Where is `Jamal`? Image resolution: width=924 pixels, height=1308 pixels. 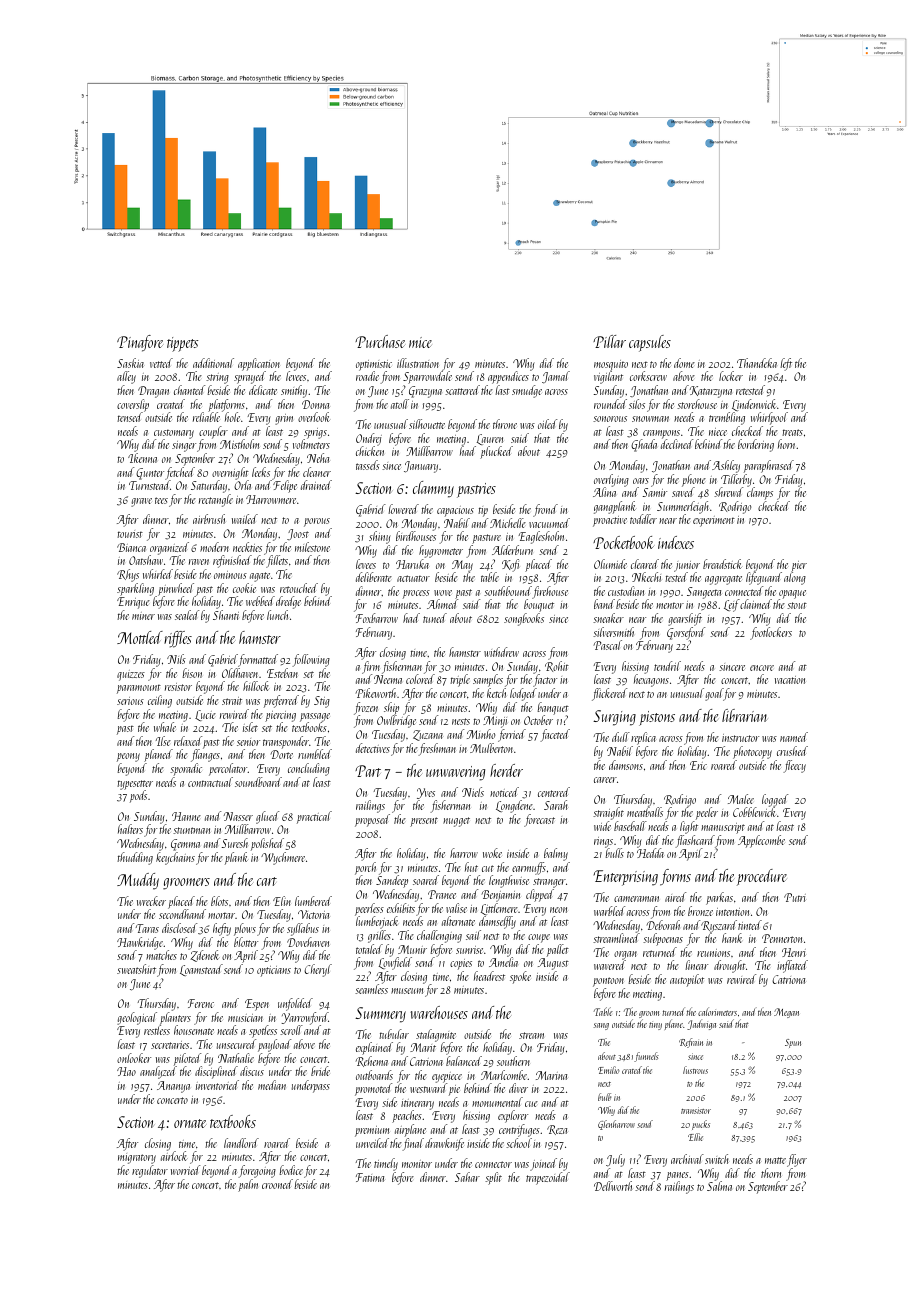 Jamal is located at coordinates (556, 377).
